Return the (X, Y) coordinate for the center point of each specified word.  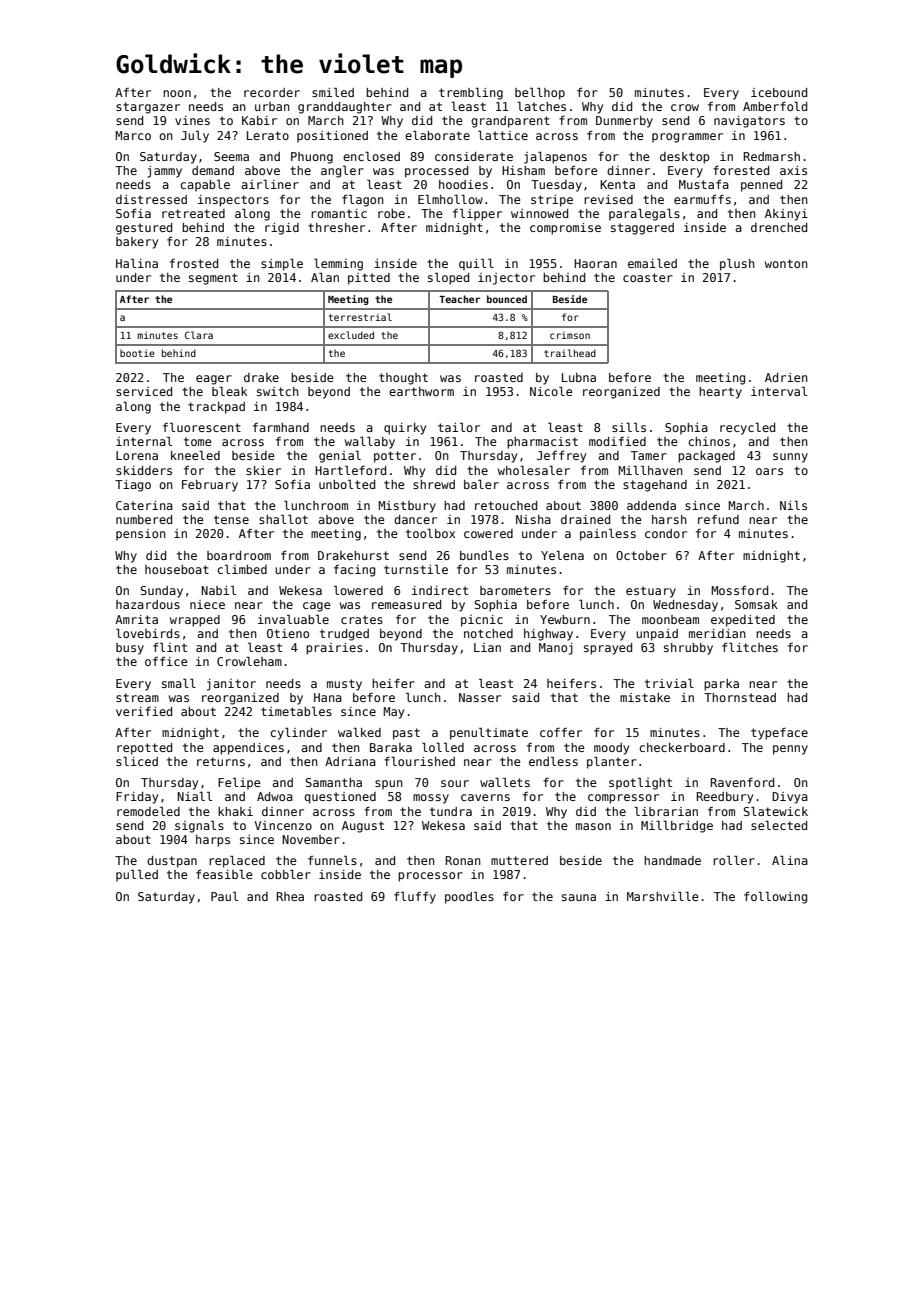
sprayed (608, 649)
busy (130, 649)
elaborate (437, 135)
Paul (224, 896)
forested (741, 170)
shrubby (688, 649)
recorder (272, 92)
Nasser (480, 697)
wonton (786, 263)
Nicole (551, 391)
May (393, 713)
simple (282, 264)
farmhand (281, 427)
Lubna (579, 377)
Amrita (136, 619)
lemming (338, 264)
